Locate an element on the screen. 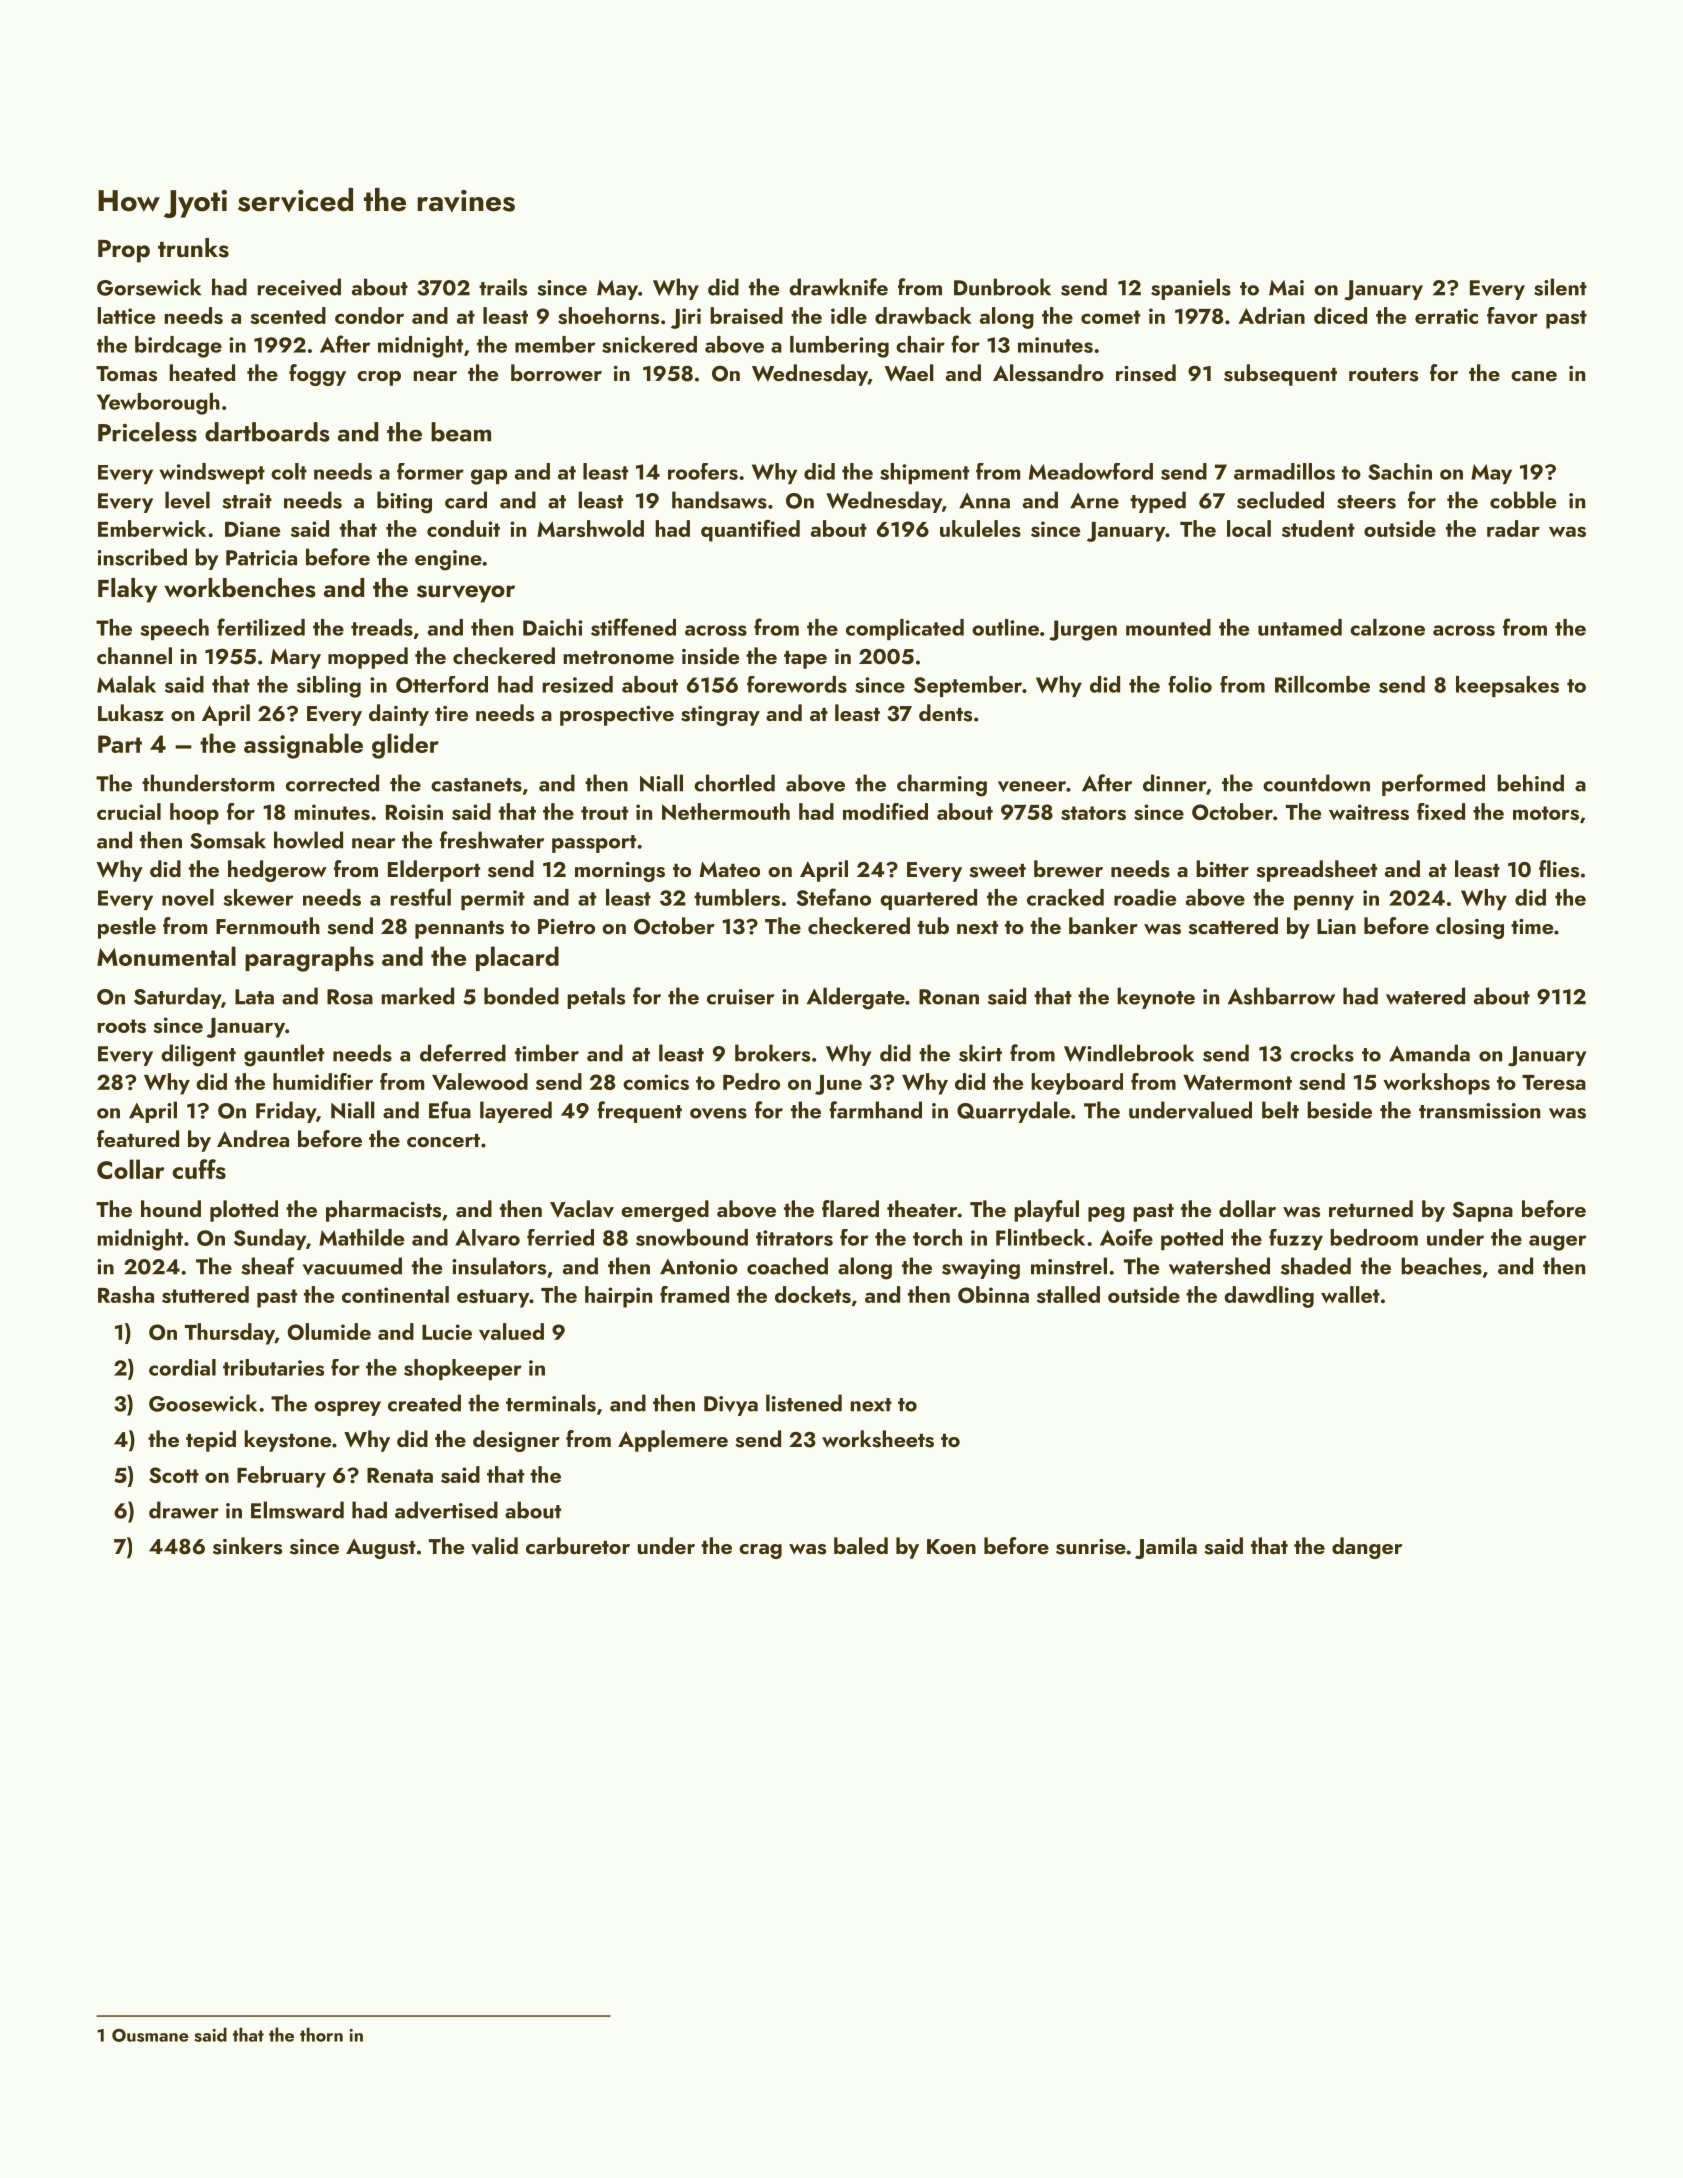  stalled is located at coordinates (1068, 1294).
